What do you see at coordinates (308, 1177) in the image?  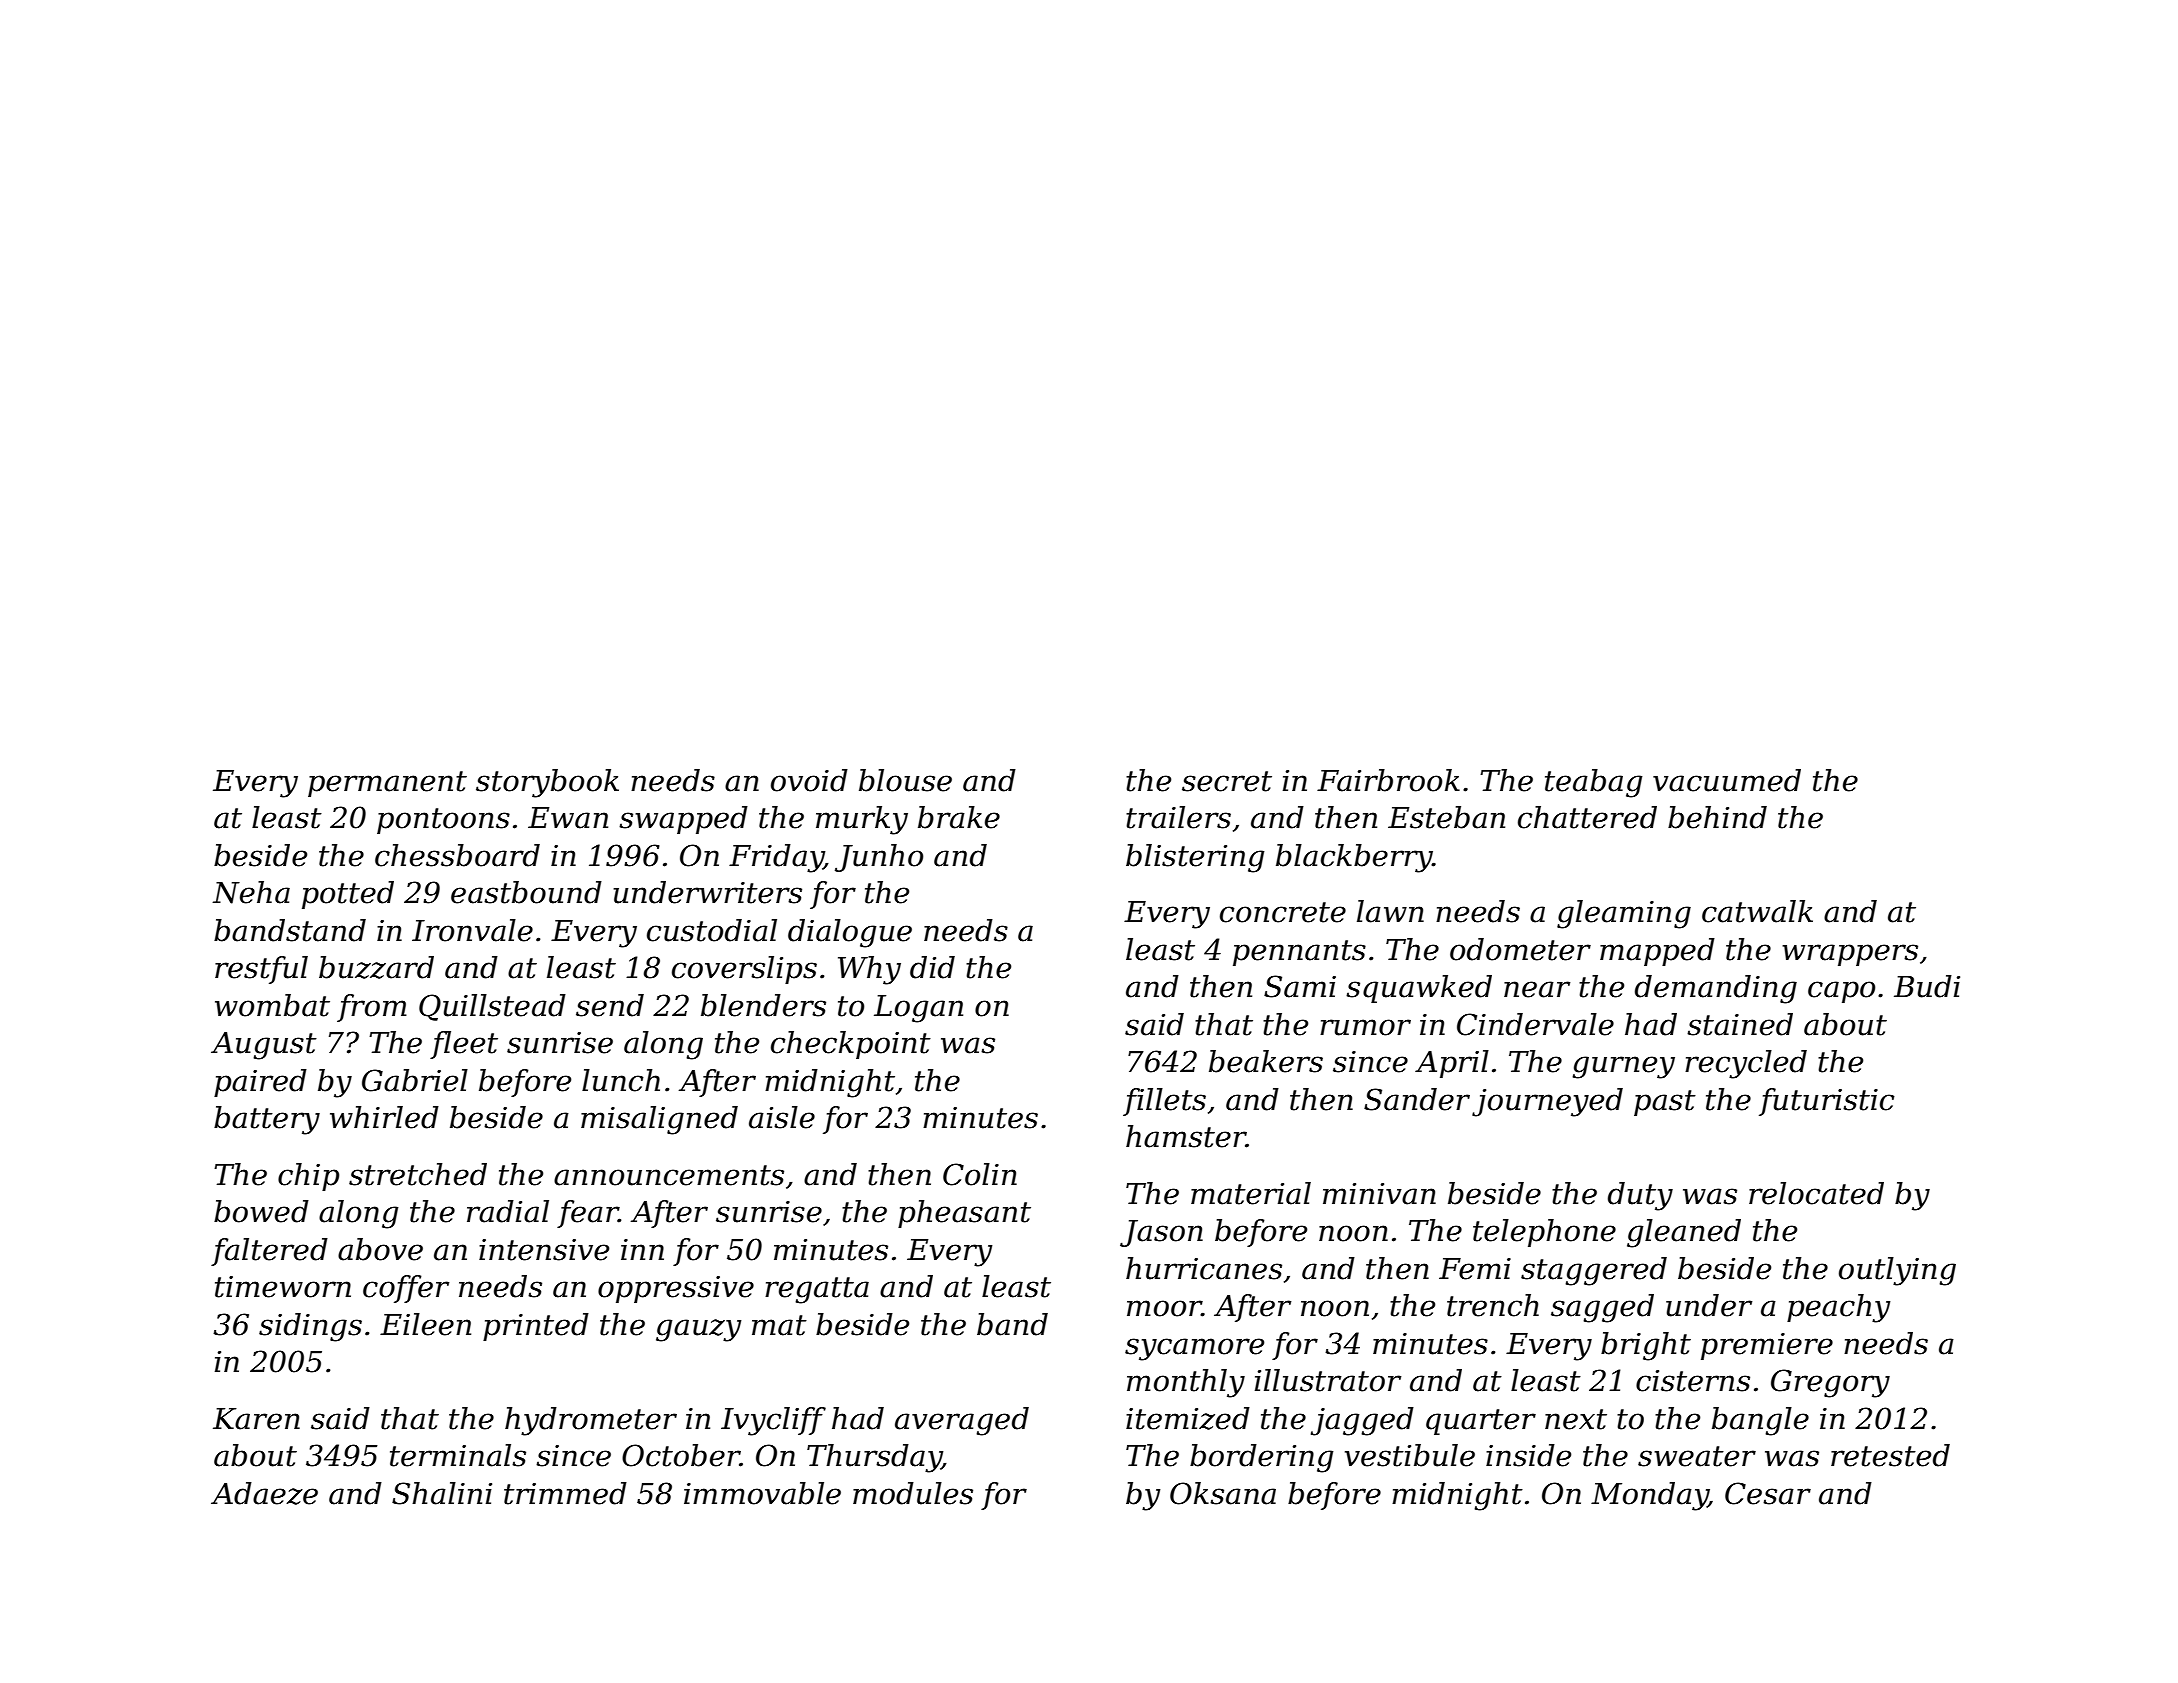 I see `chip` at bounding box center [308, 1177].
